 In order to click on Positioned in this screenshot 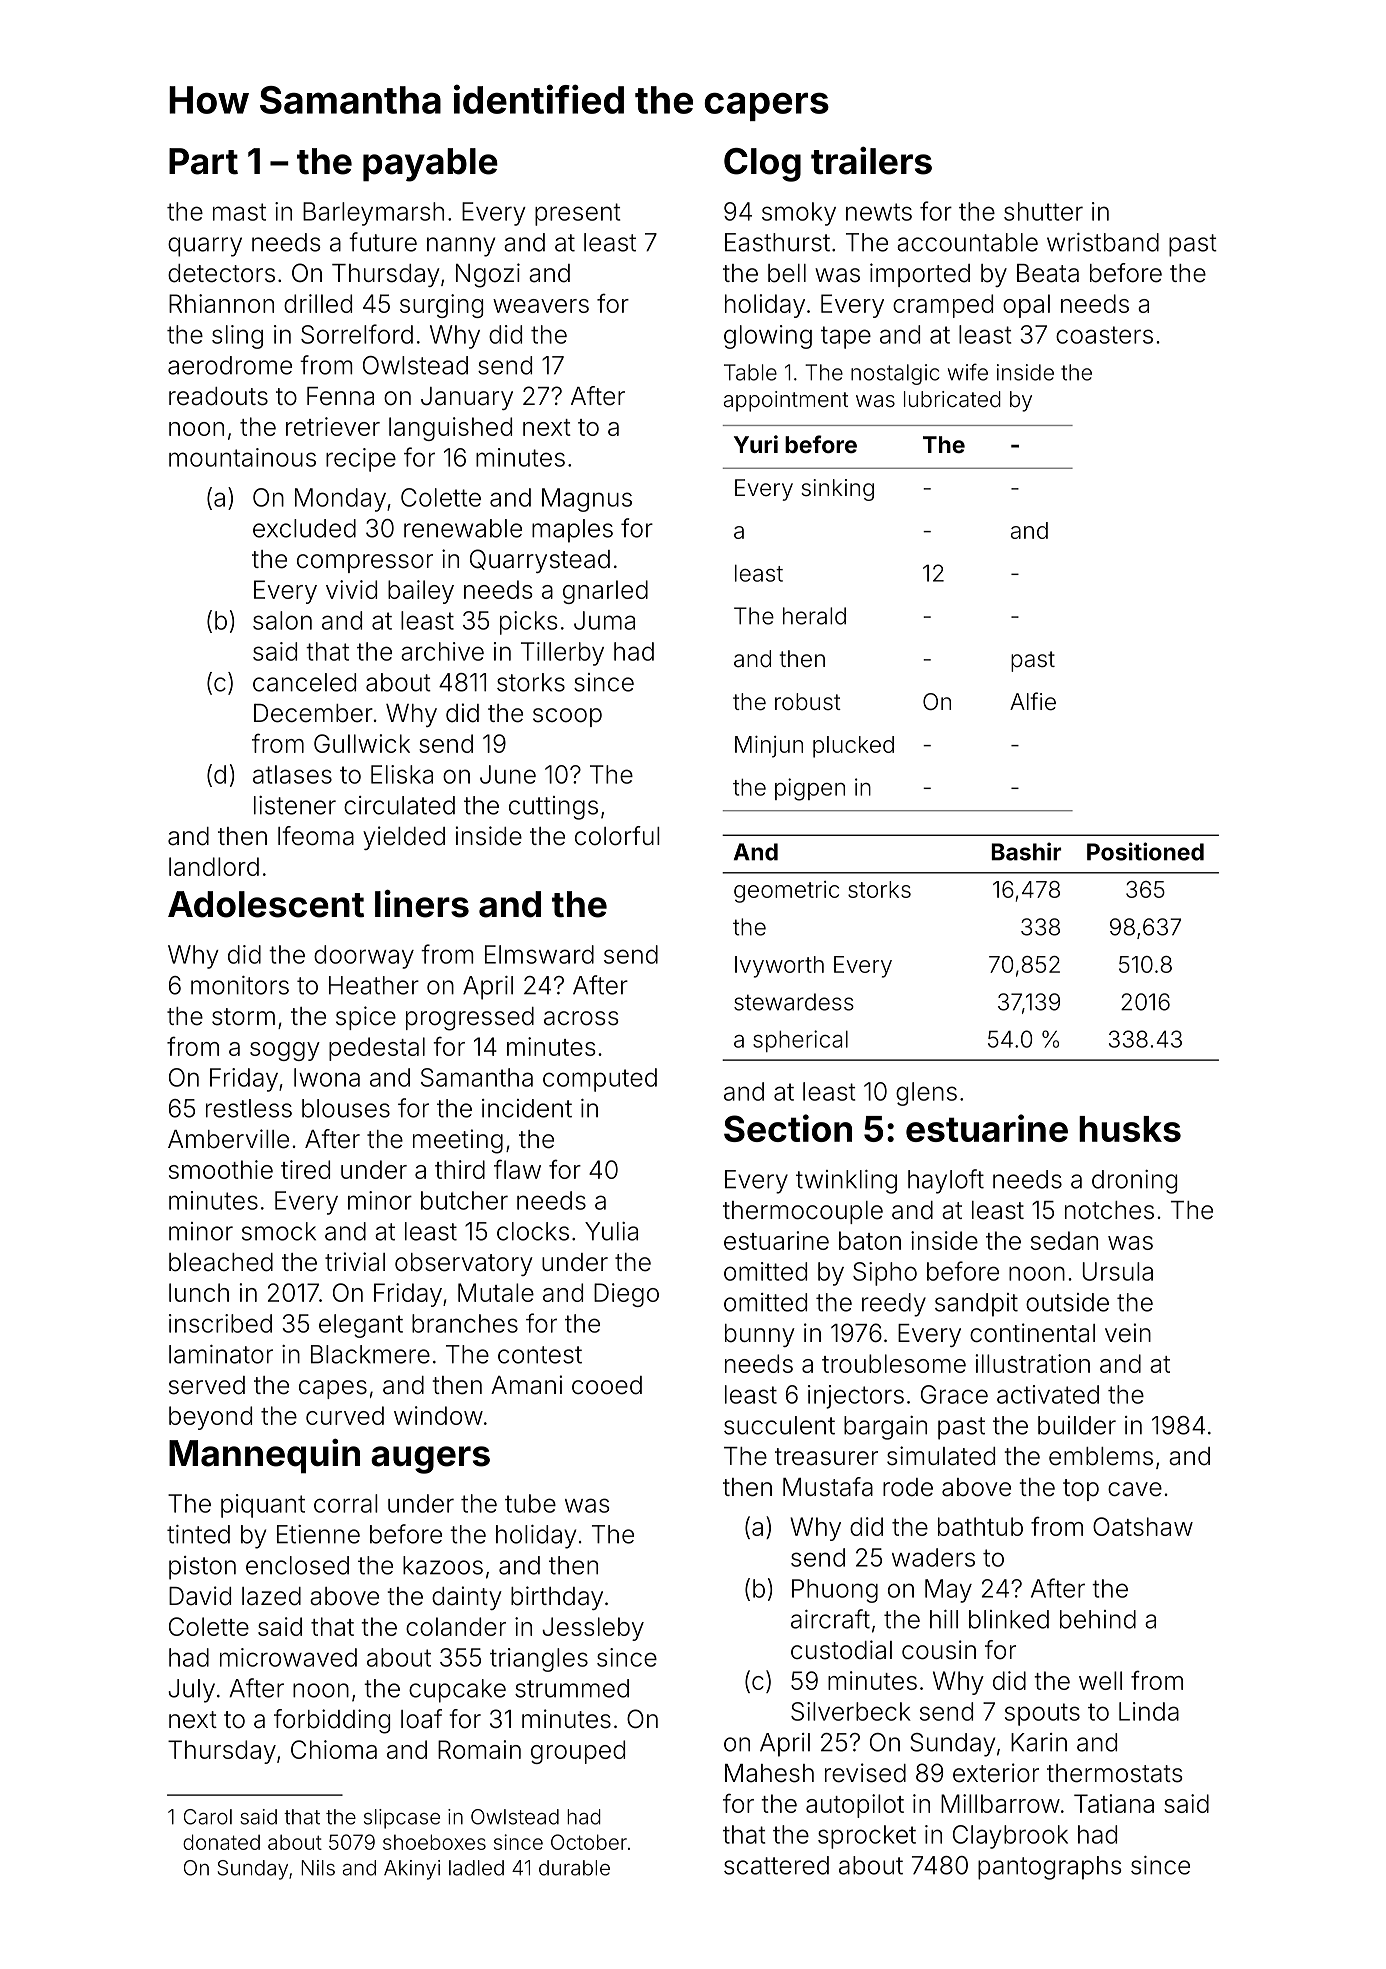, I will do `click(1145, 851)`.
